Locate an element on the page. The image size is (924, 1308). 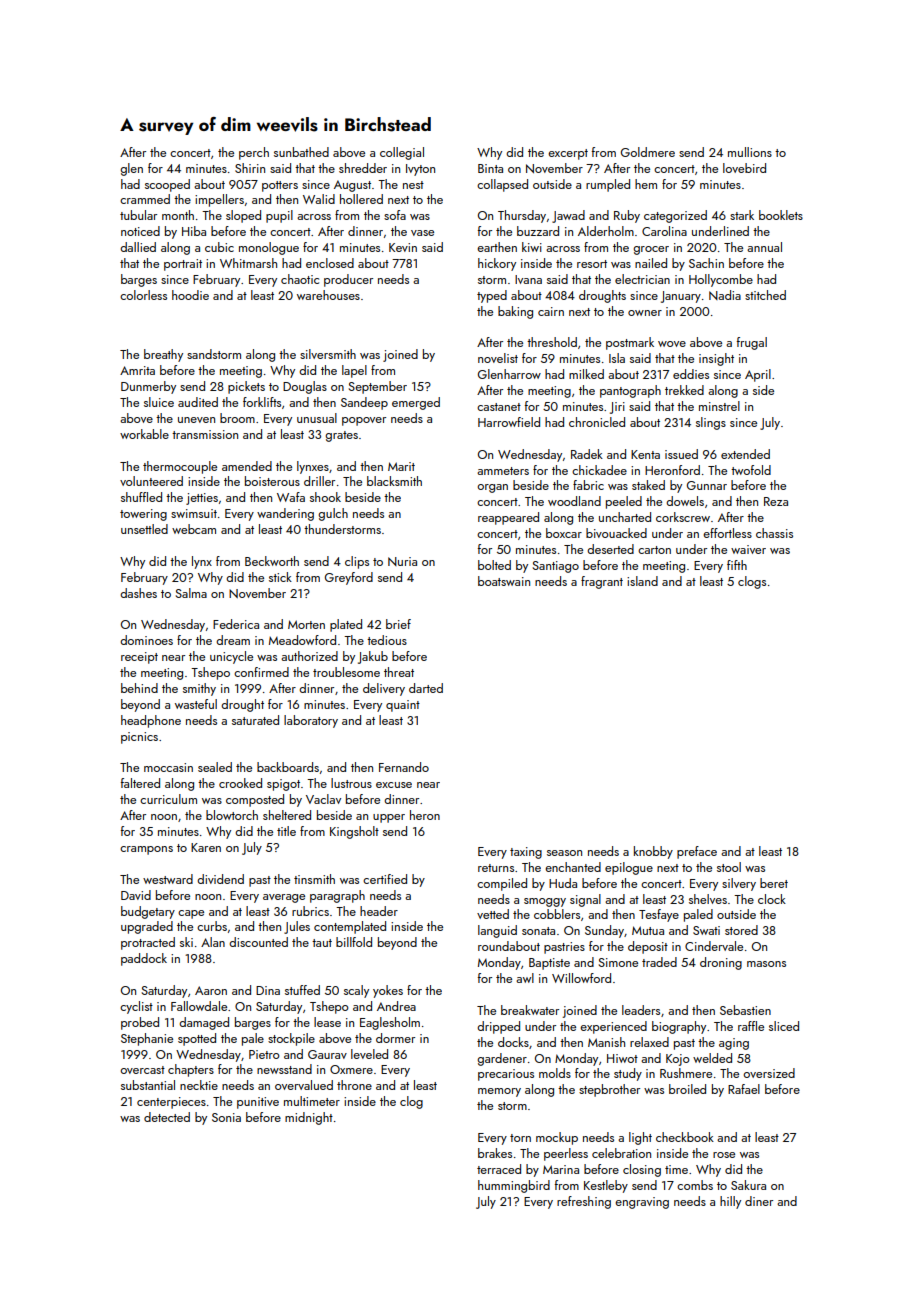
collegial is located at coordinates (402, 153).
